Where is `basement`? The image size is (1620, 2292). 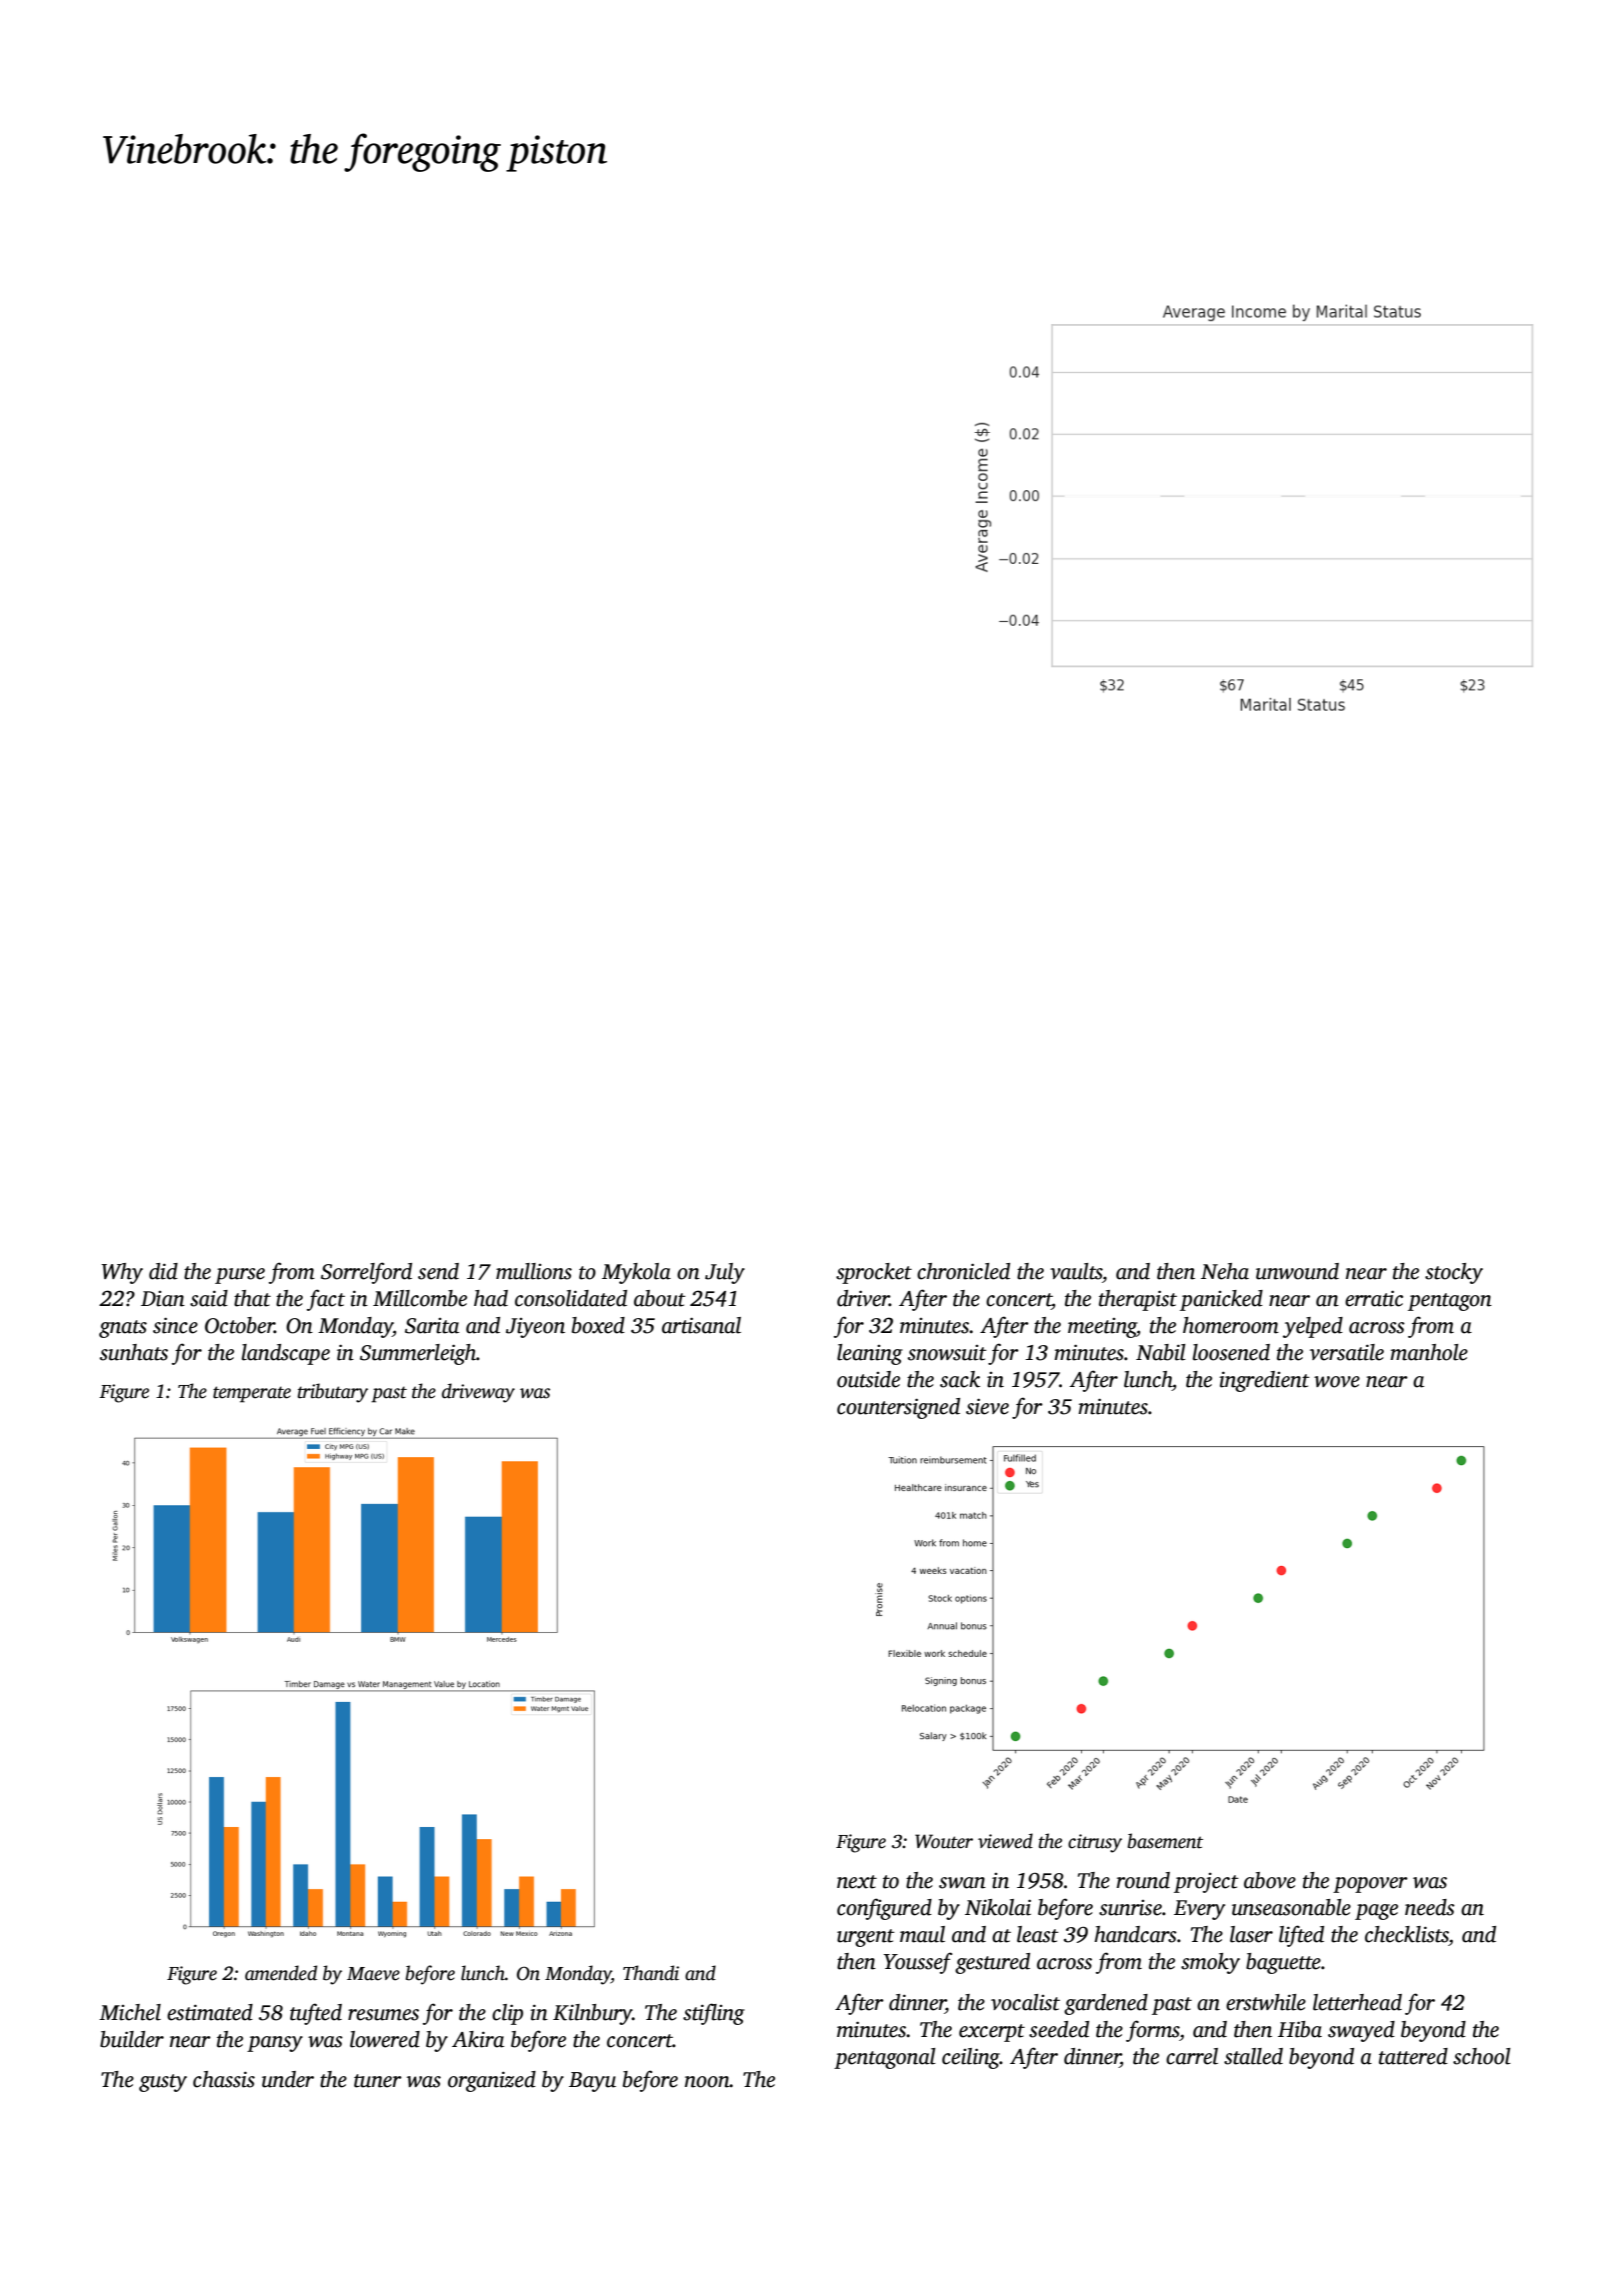 basement is located at coordinates (1165, 1841).
